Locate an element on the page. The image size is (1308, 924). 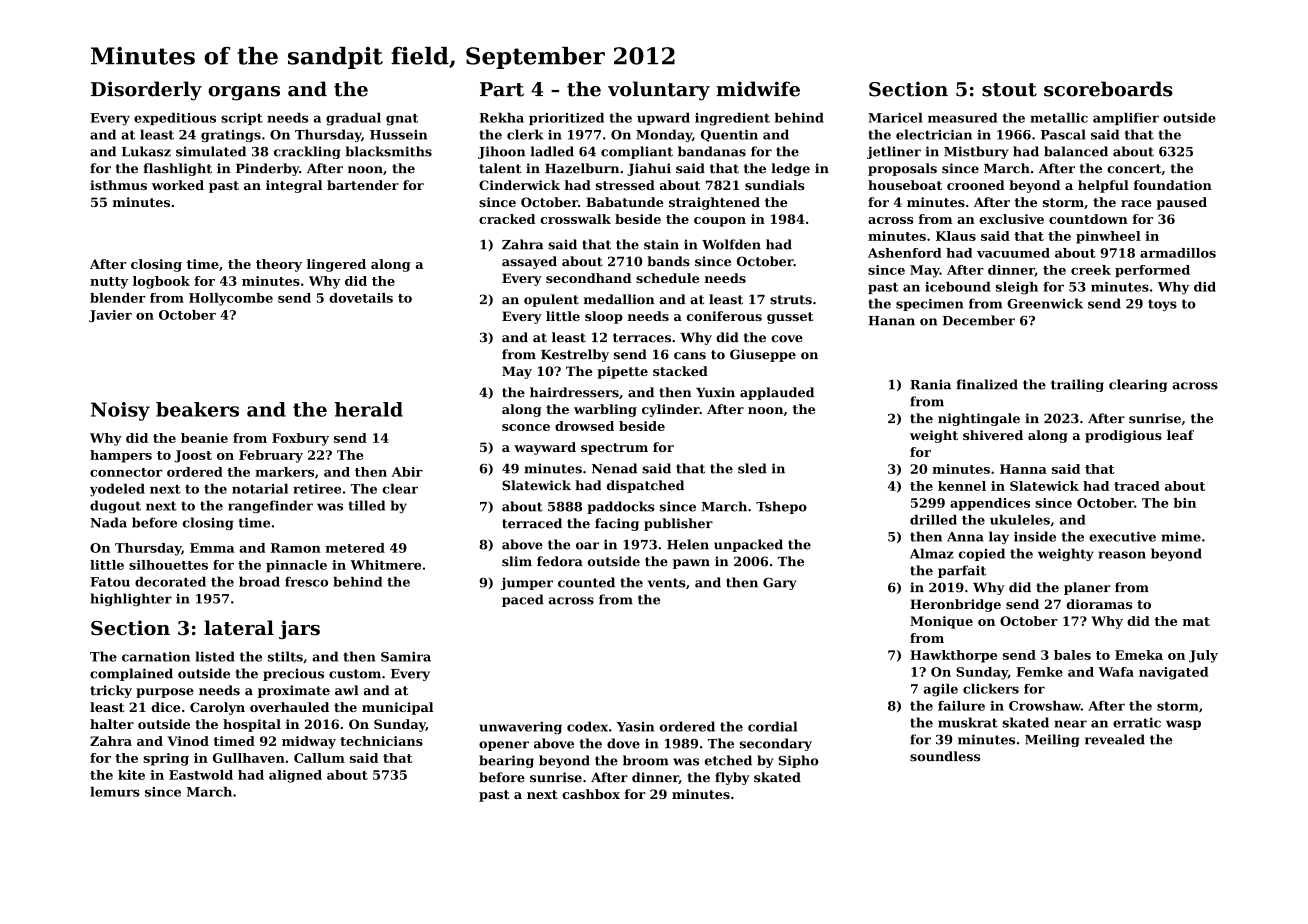
slim is located at coordinates (517, 561).
